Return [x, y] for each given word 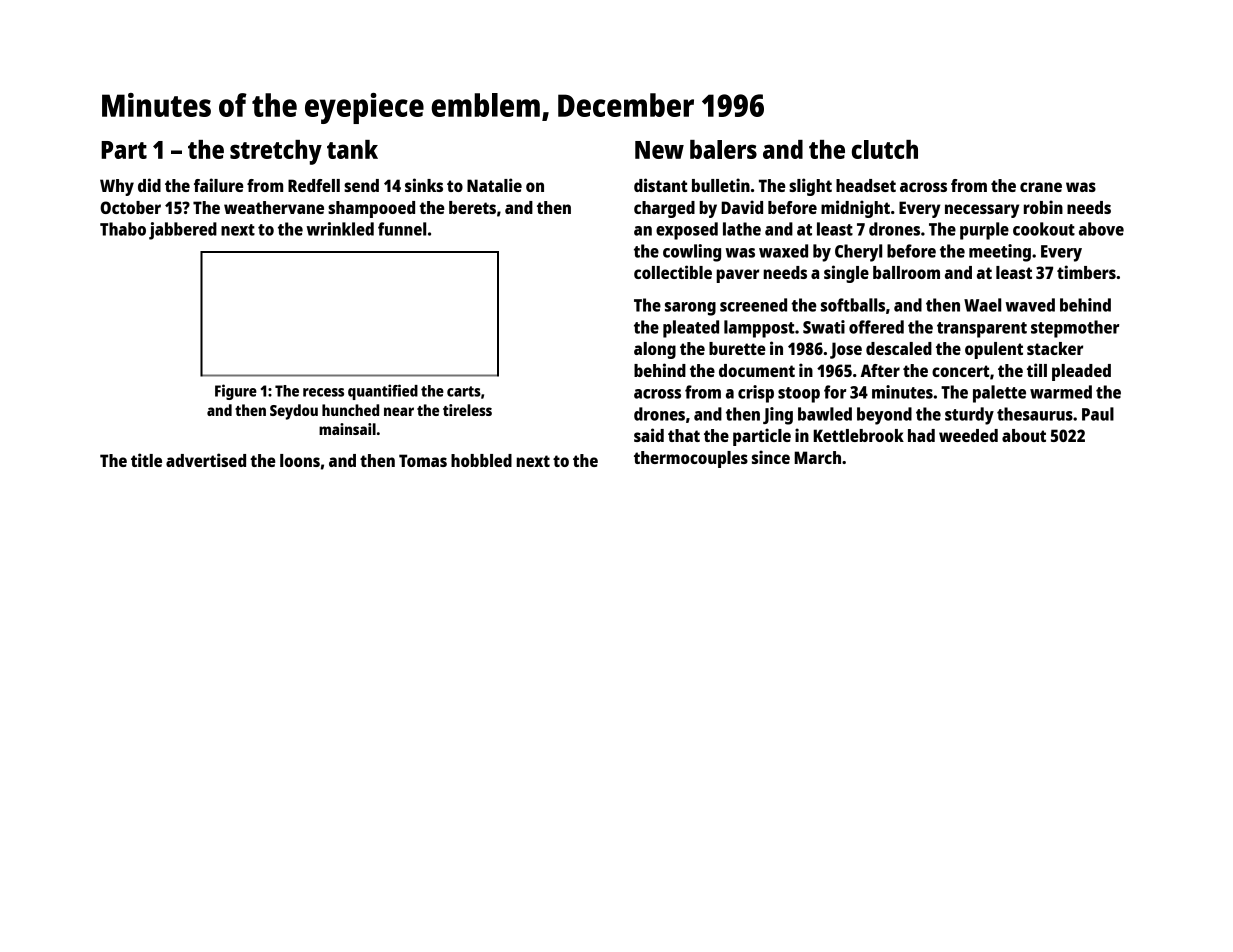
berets [472, 207]
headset [866, 185]
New [659, 150]
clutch [885, 149]
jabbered [183, 231]
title [146, 460]
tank [352, 149]
